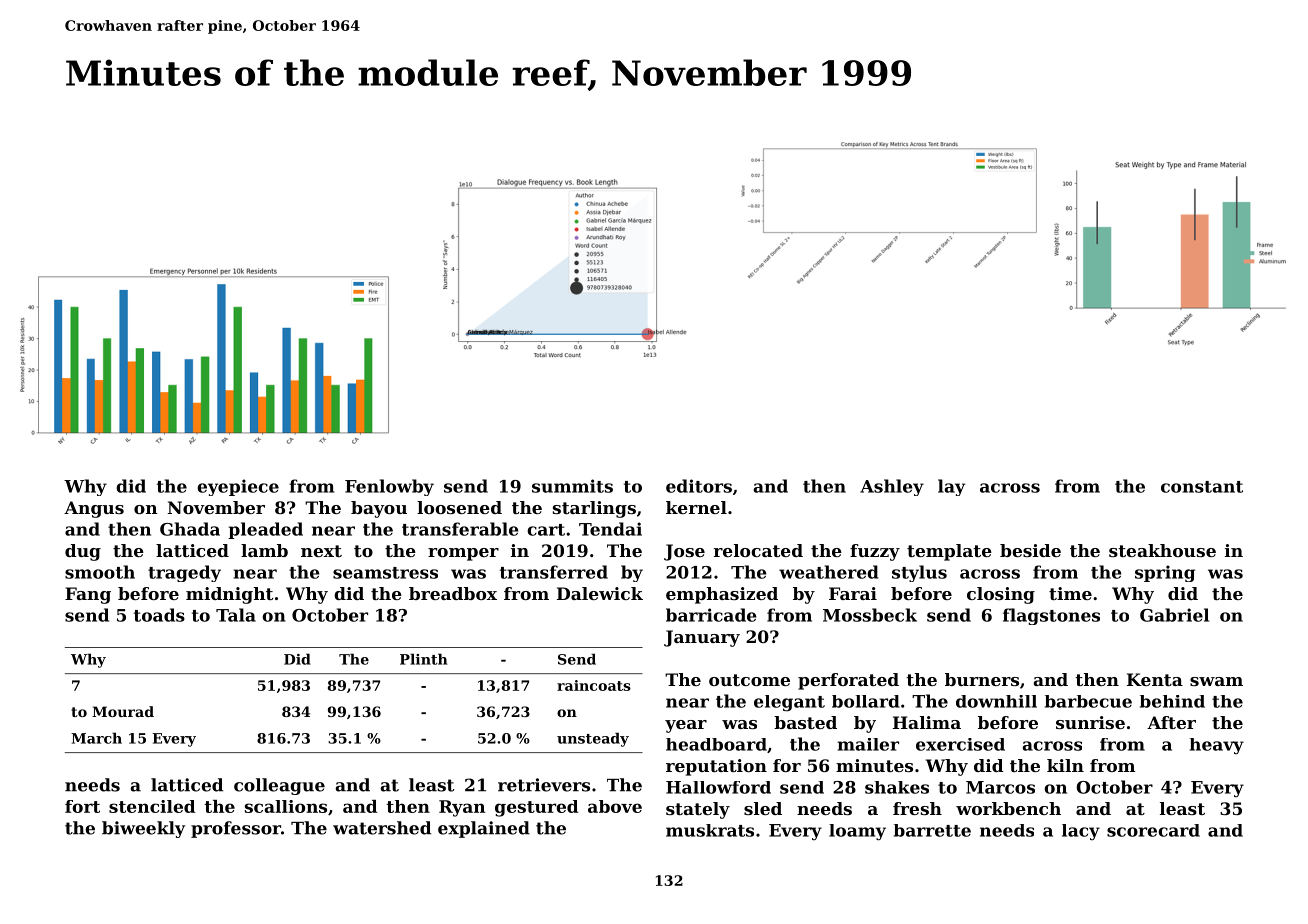 This screenshot has height=924, width=1308. I want to click on Mossbeck, so click(870, 615).
